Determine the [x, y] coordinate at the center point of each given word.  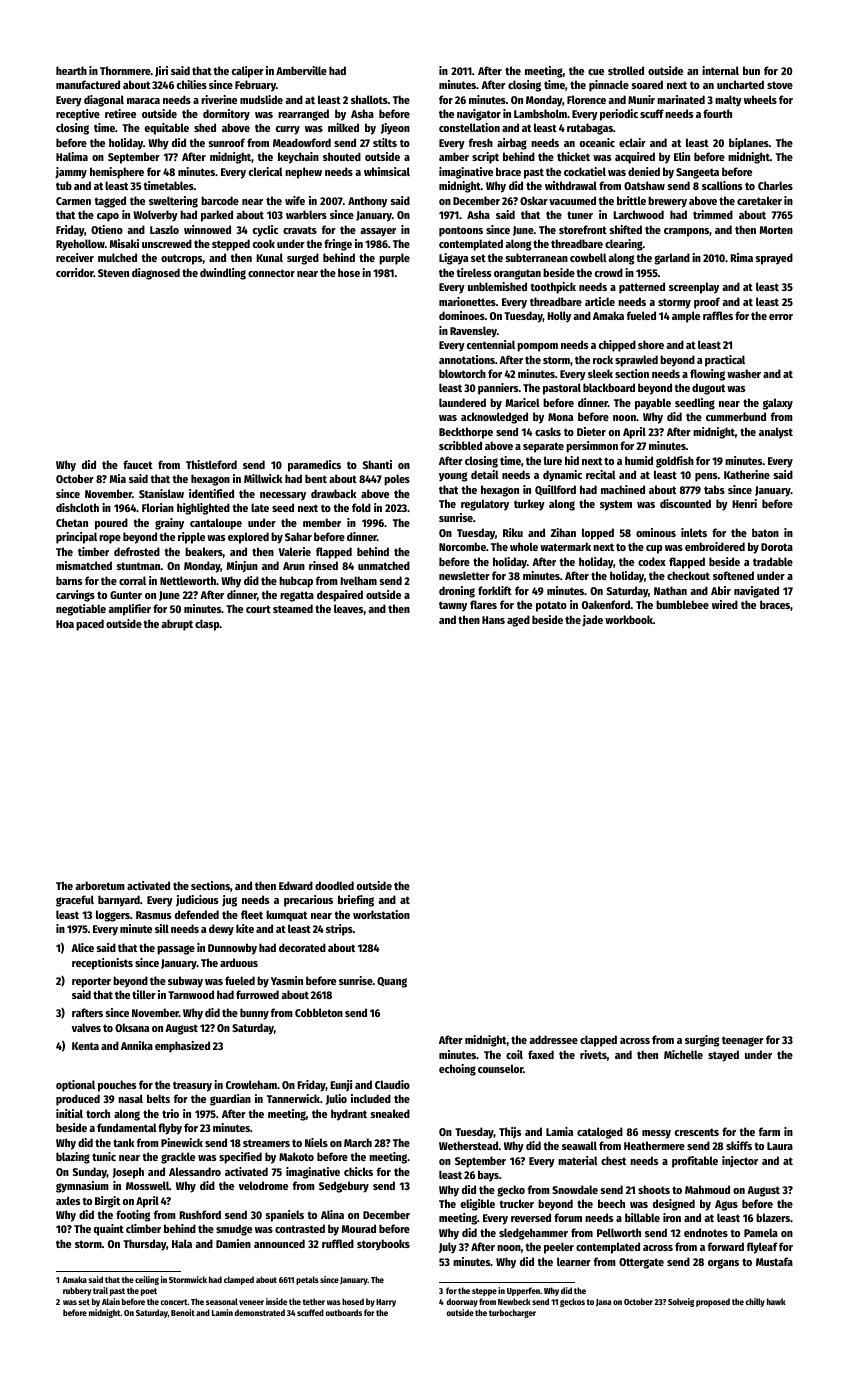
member [322, 522]
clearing [624, 245]
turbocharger [512, 1313]
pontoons [461, 231]
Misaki [124, 243]
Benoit [183, 1312]
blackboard [609, 387]
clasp [207, 625]
